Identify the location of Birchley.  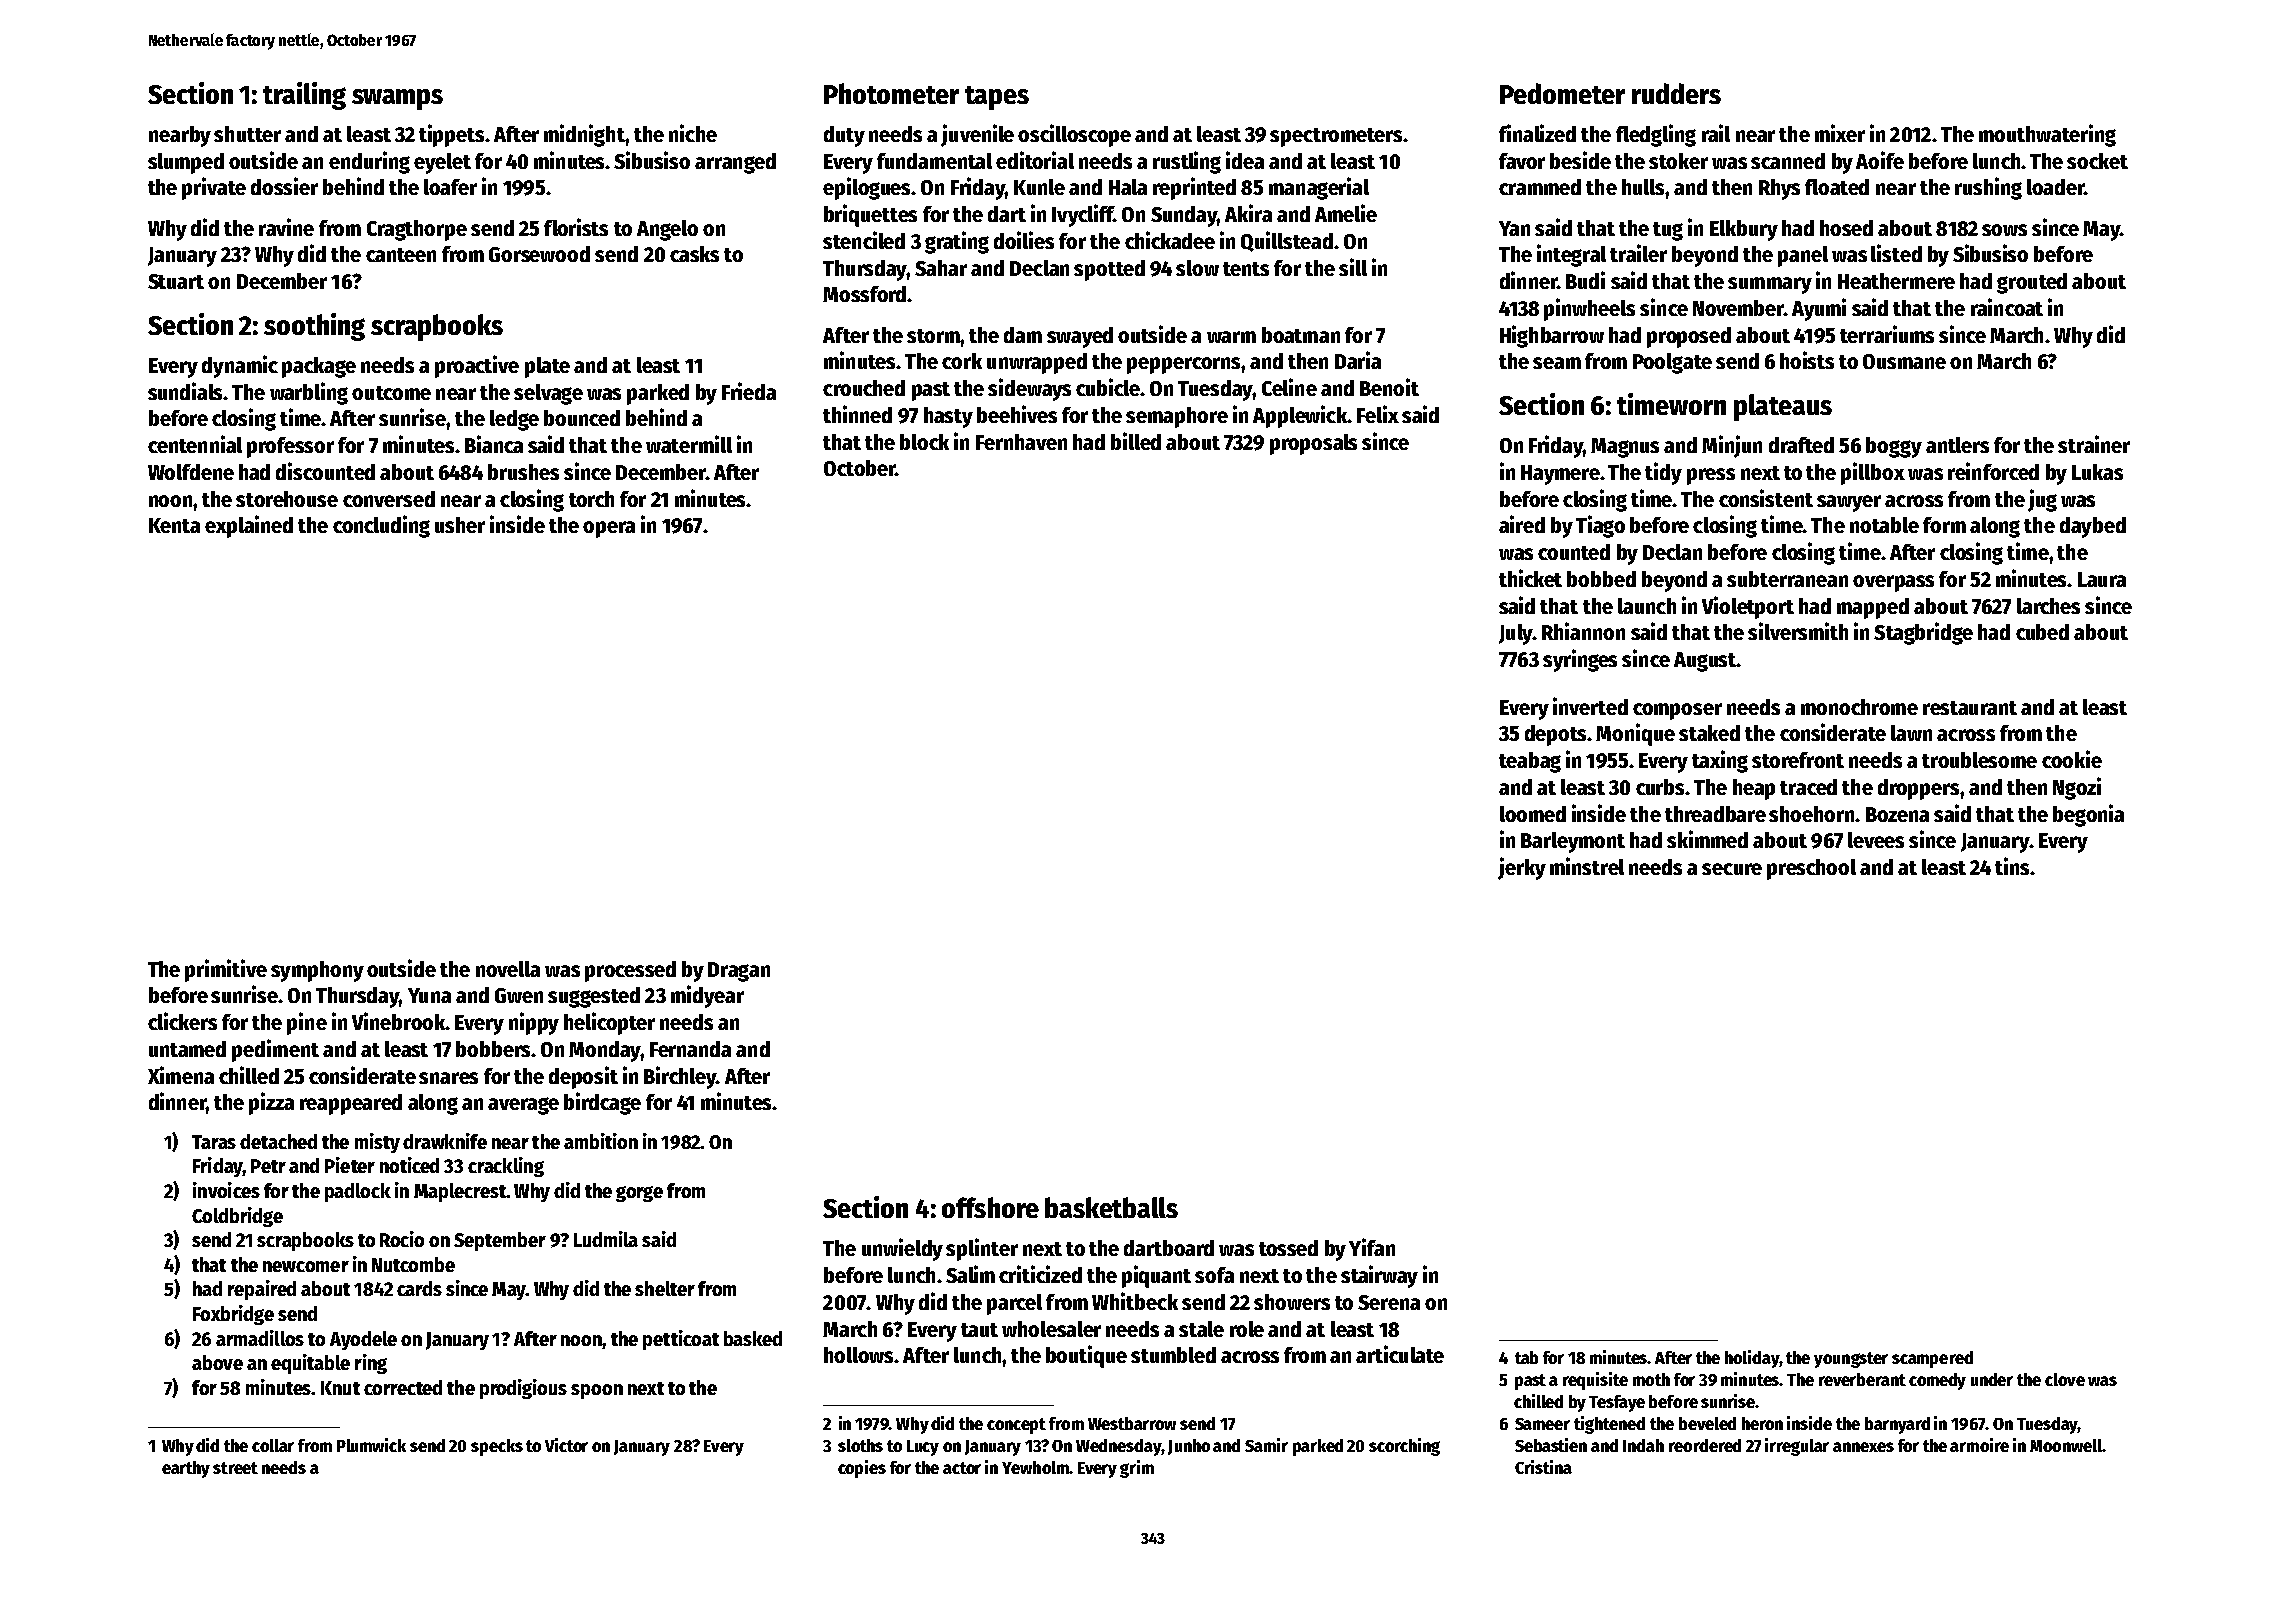
(680, 1077).
